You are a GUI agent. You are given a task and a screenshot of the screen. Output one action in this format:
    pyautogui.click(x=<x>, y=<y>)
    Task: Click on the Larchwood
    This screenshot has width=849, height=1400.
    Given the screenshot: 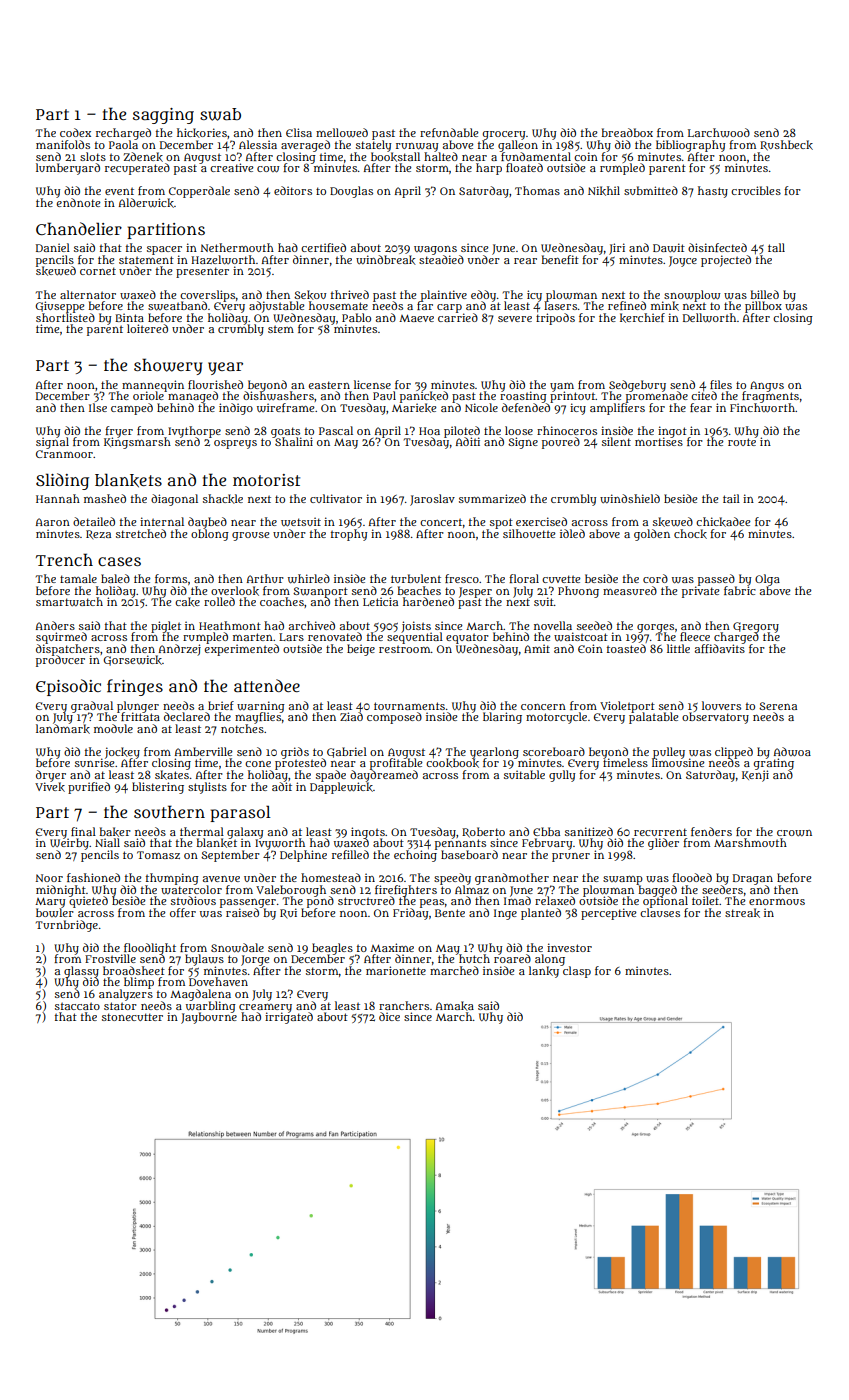 What is the action you would take?
    pyautogui.click(x=719, y=132)
